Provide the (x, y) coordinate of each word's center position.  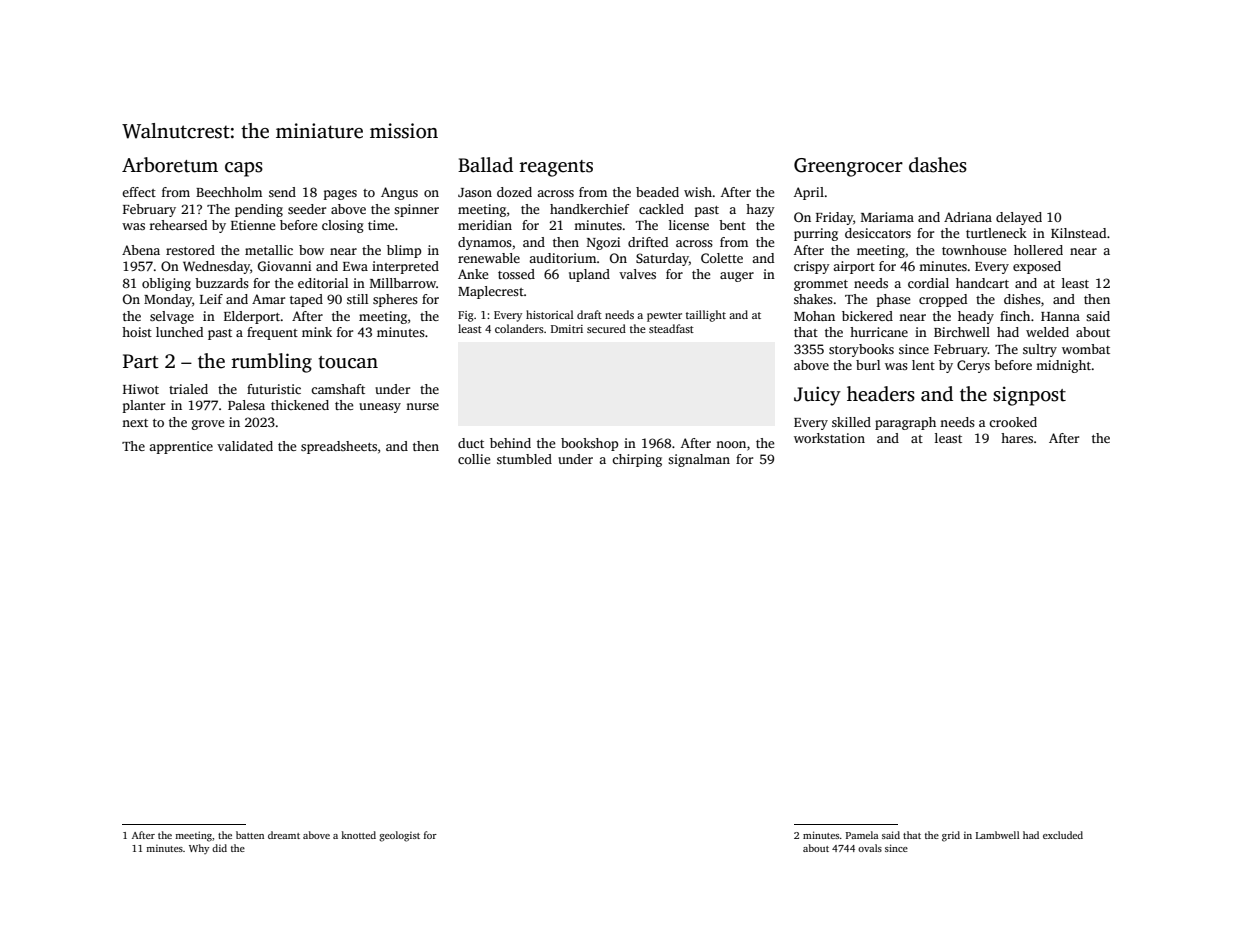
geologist (399, 836)
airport (854, 267)
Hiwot (141, 389)
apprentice (181, 447)
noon (731, 444)
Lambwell (998, 835)
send (282, 192)
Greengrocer (848, 167)
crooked (1013, 422)
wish (698, 192)
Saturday (662, 259)
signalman (699, 460)
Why (199, 849)
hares (1017, 438)
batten (250, 835)
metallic (269, 250)
